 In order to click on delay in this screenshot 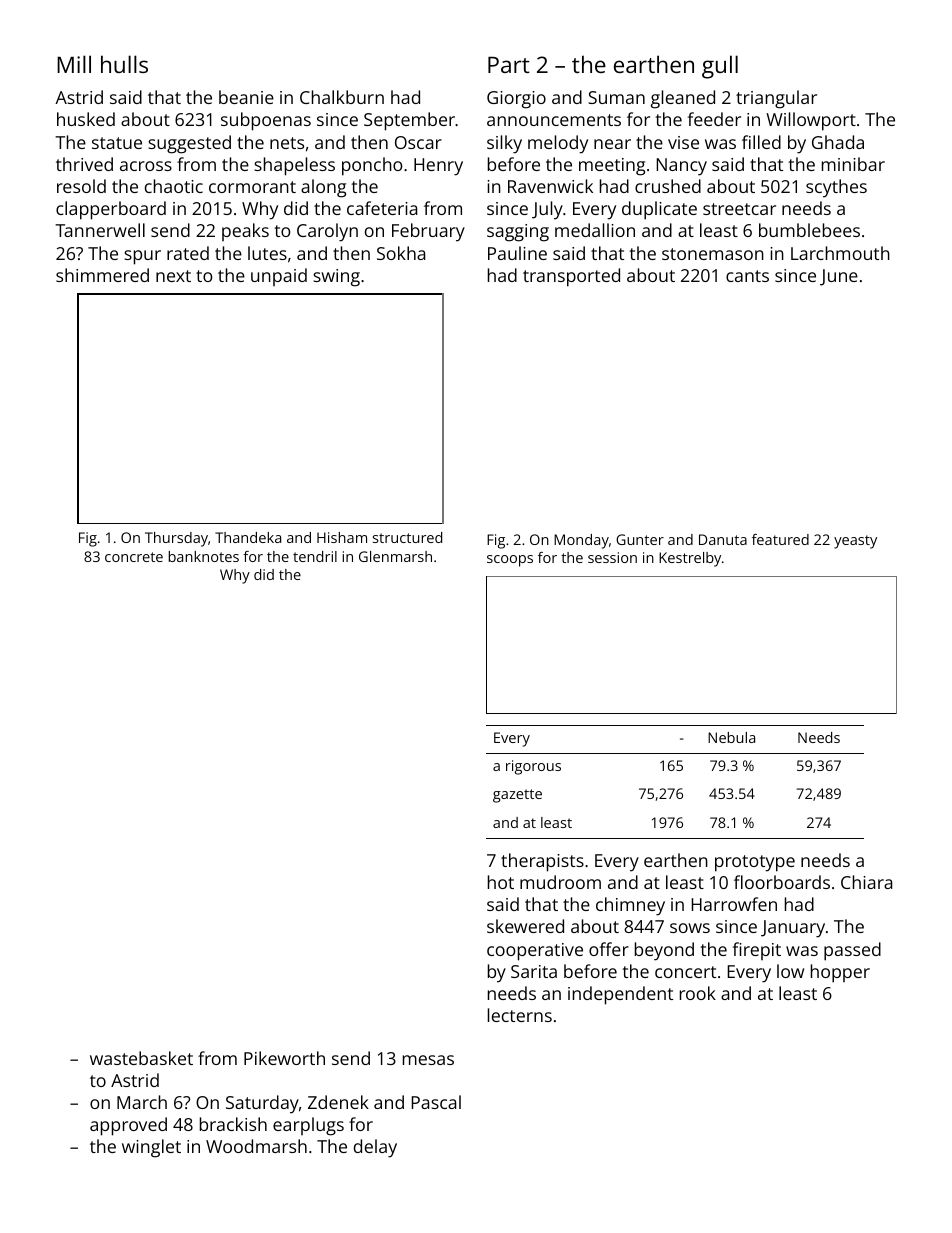, I will do `click(375, 1148)`.
